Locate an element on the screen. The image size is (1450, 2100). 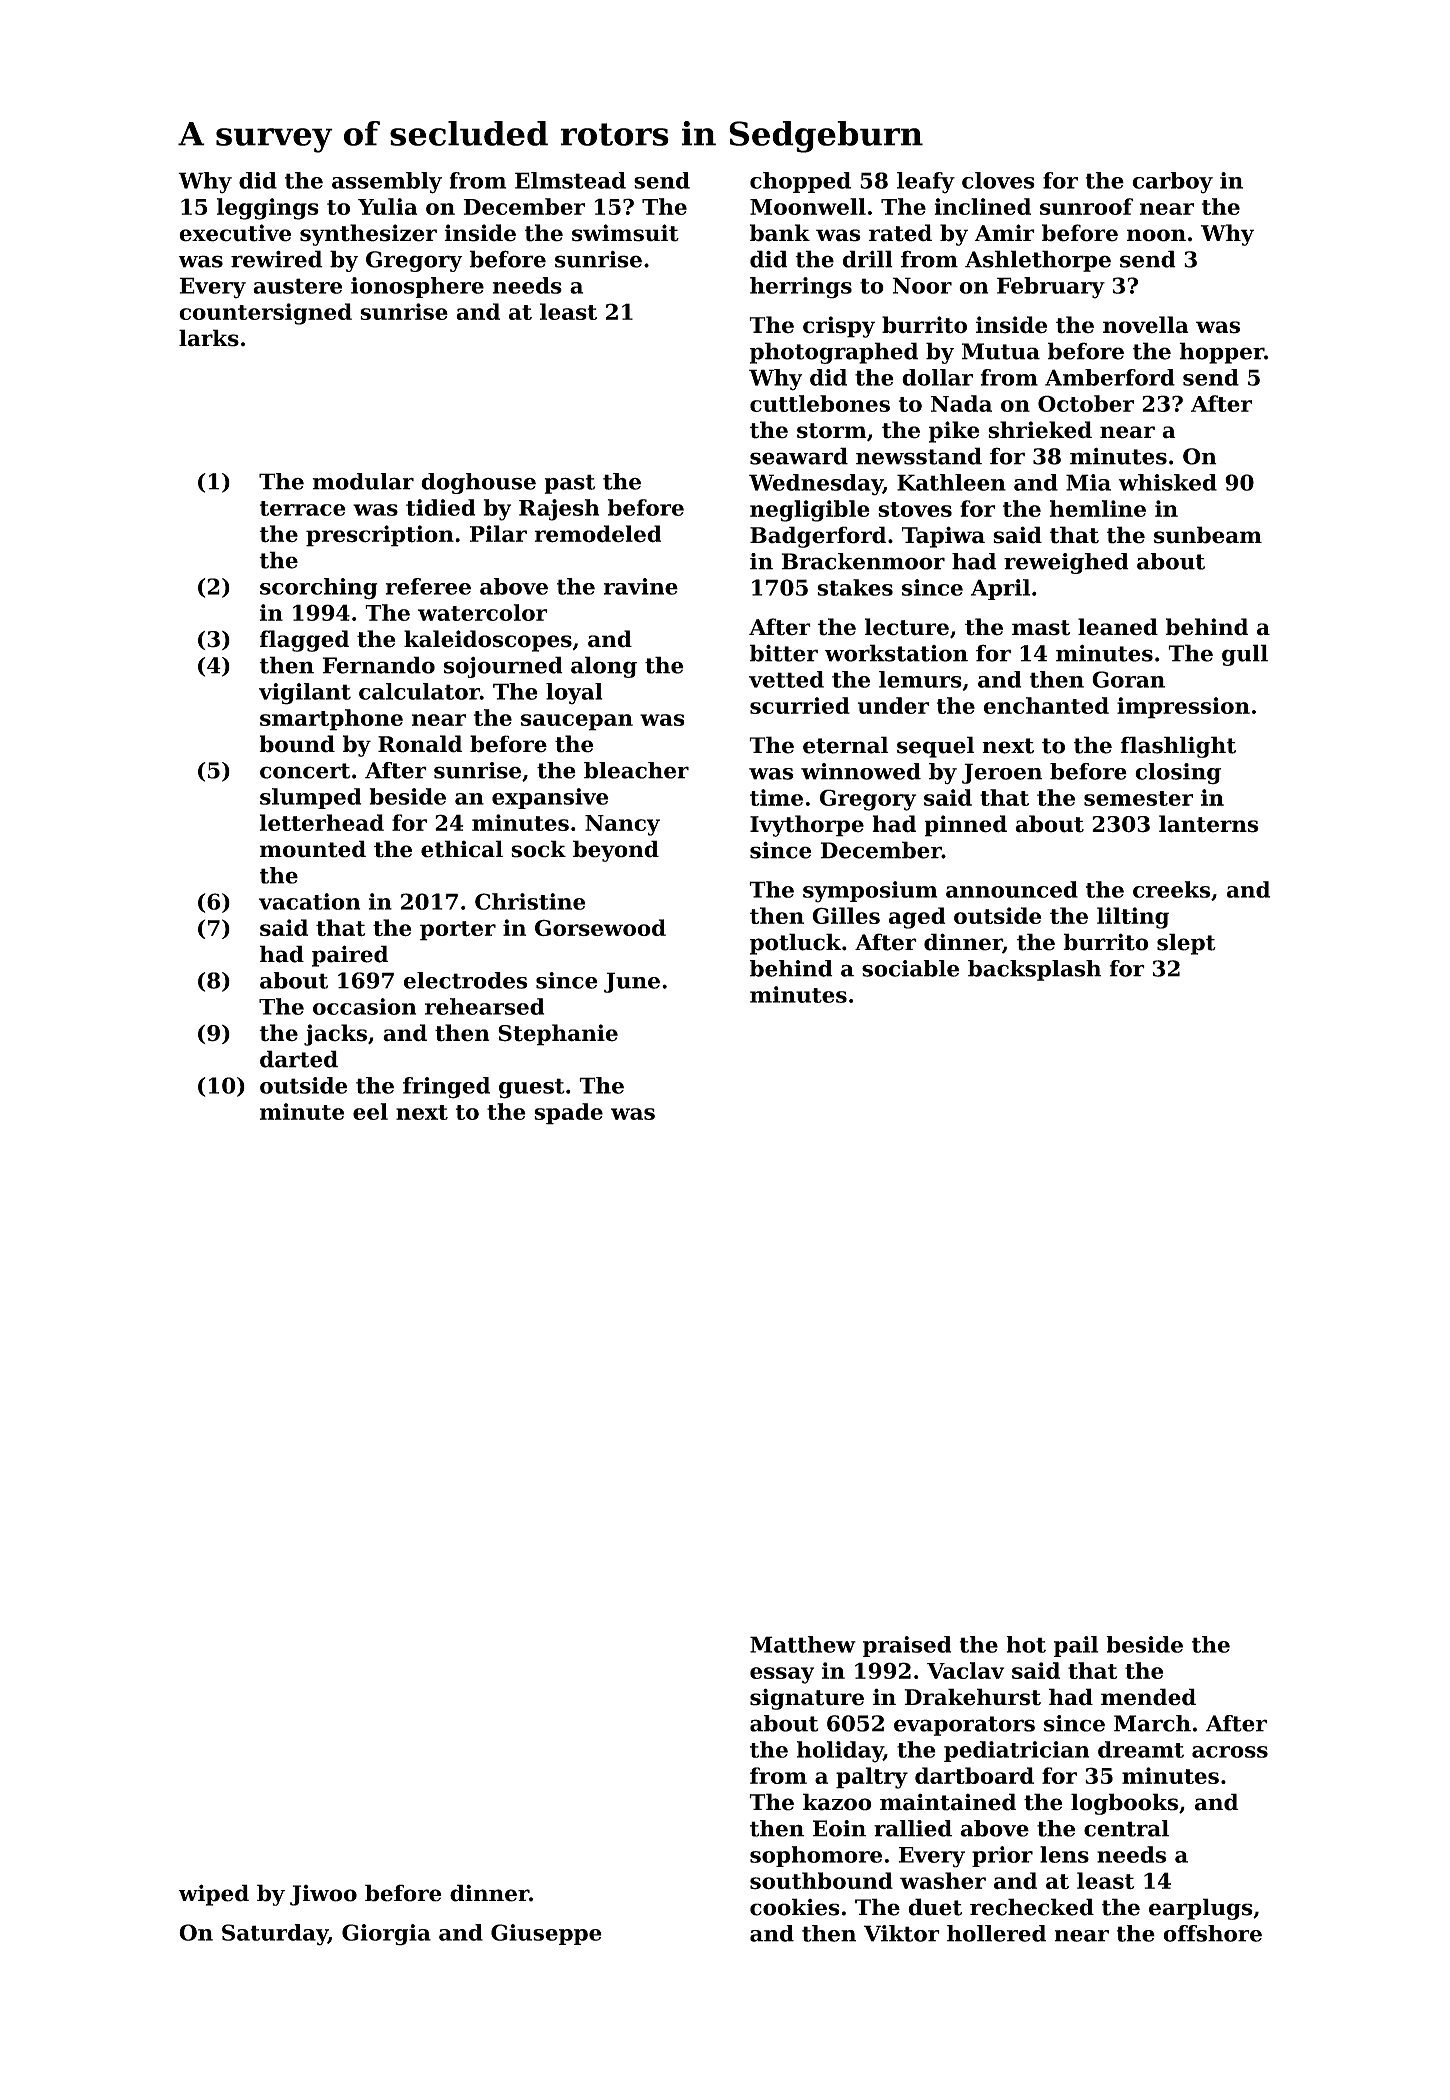
referee is located at coordinates (428, 586).
